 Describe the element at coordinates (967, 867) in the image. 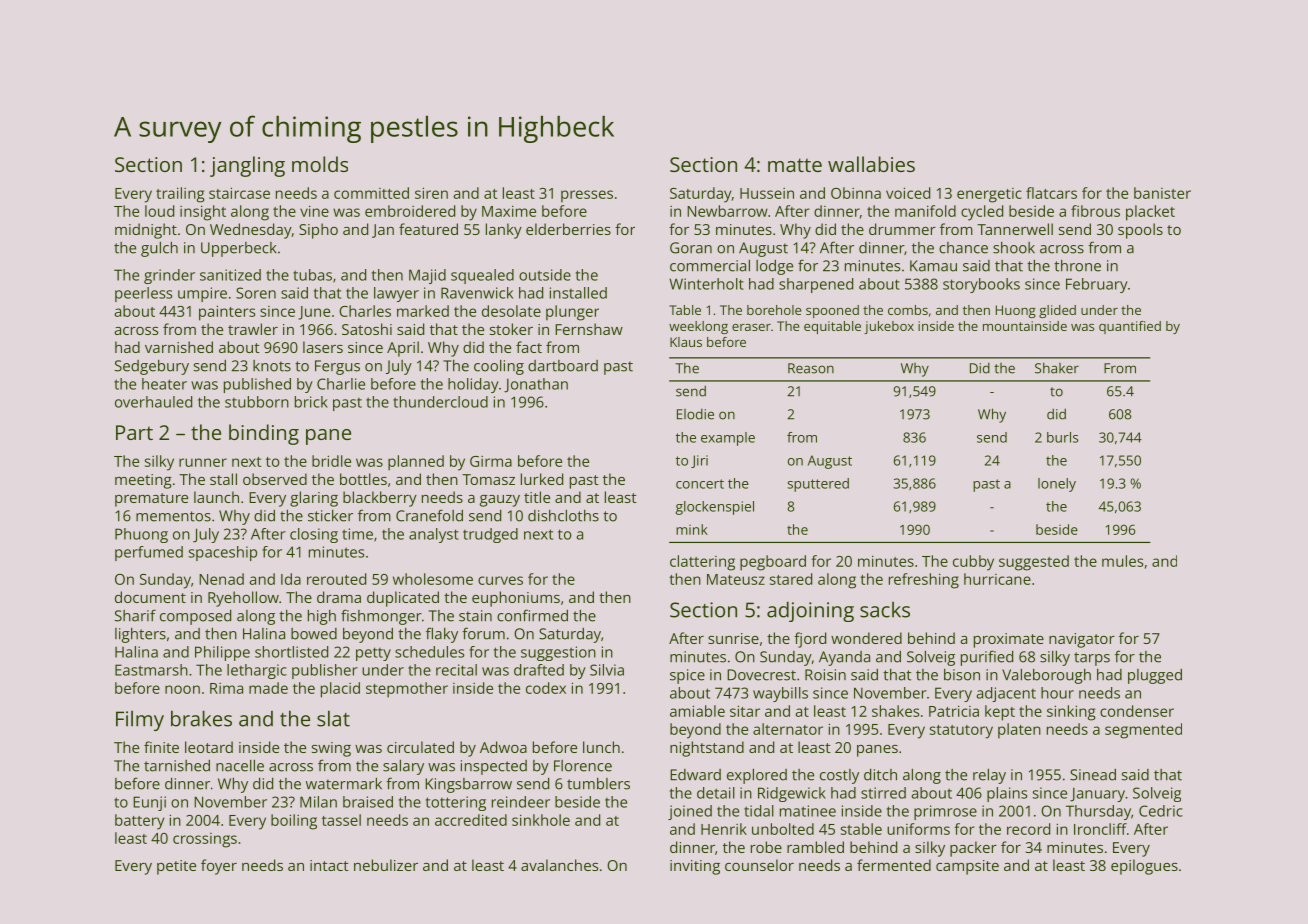

I see `campsite` at that location.
